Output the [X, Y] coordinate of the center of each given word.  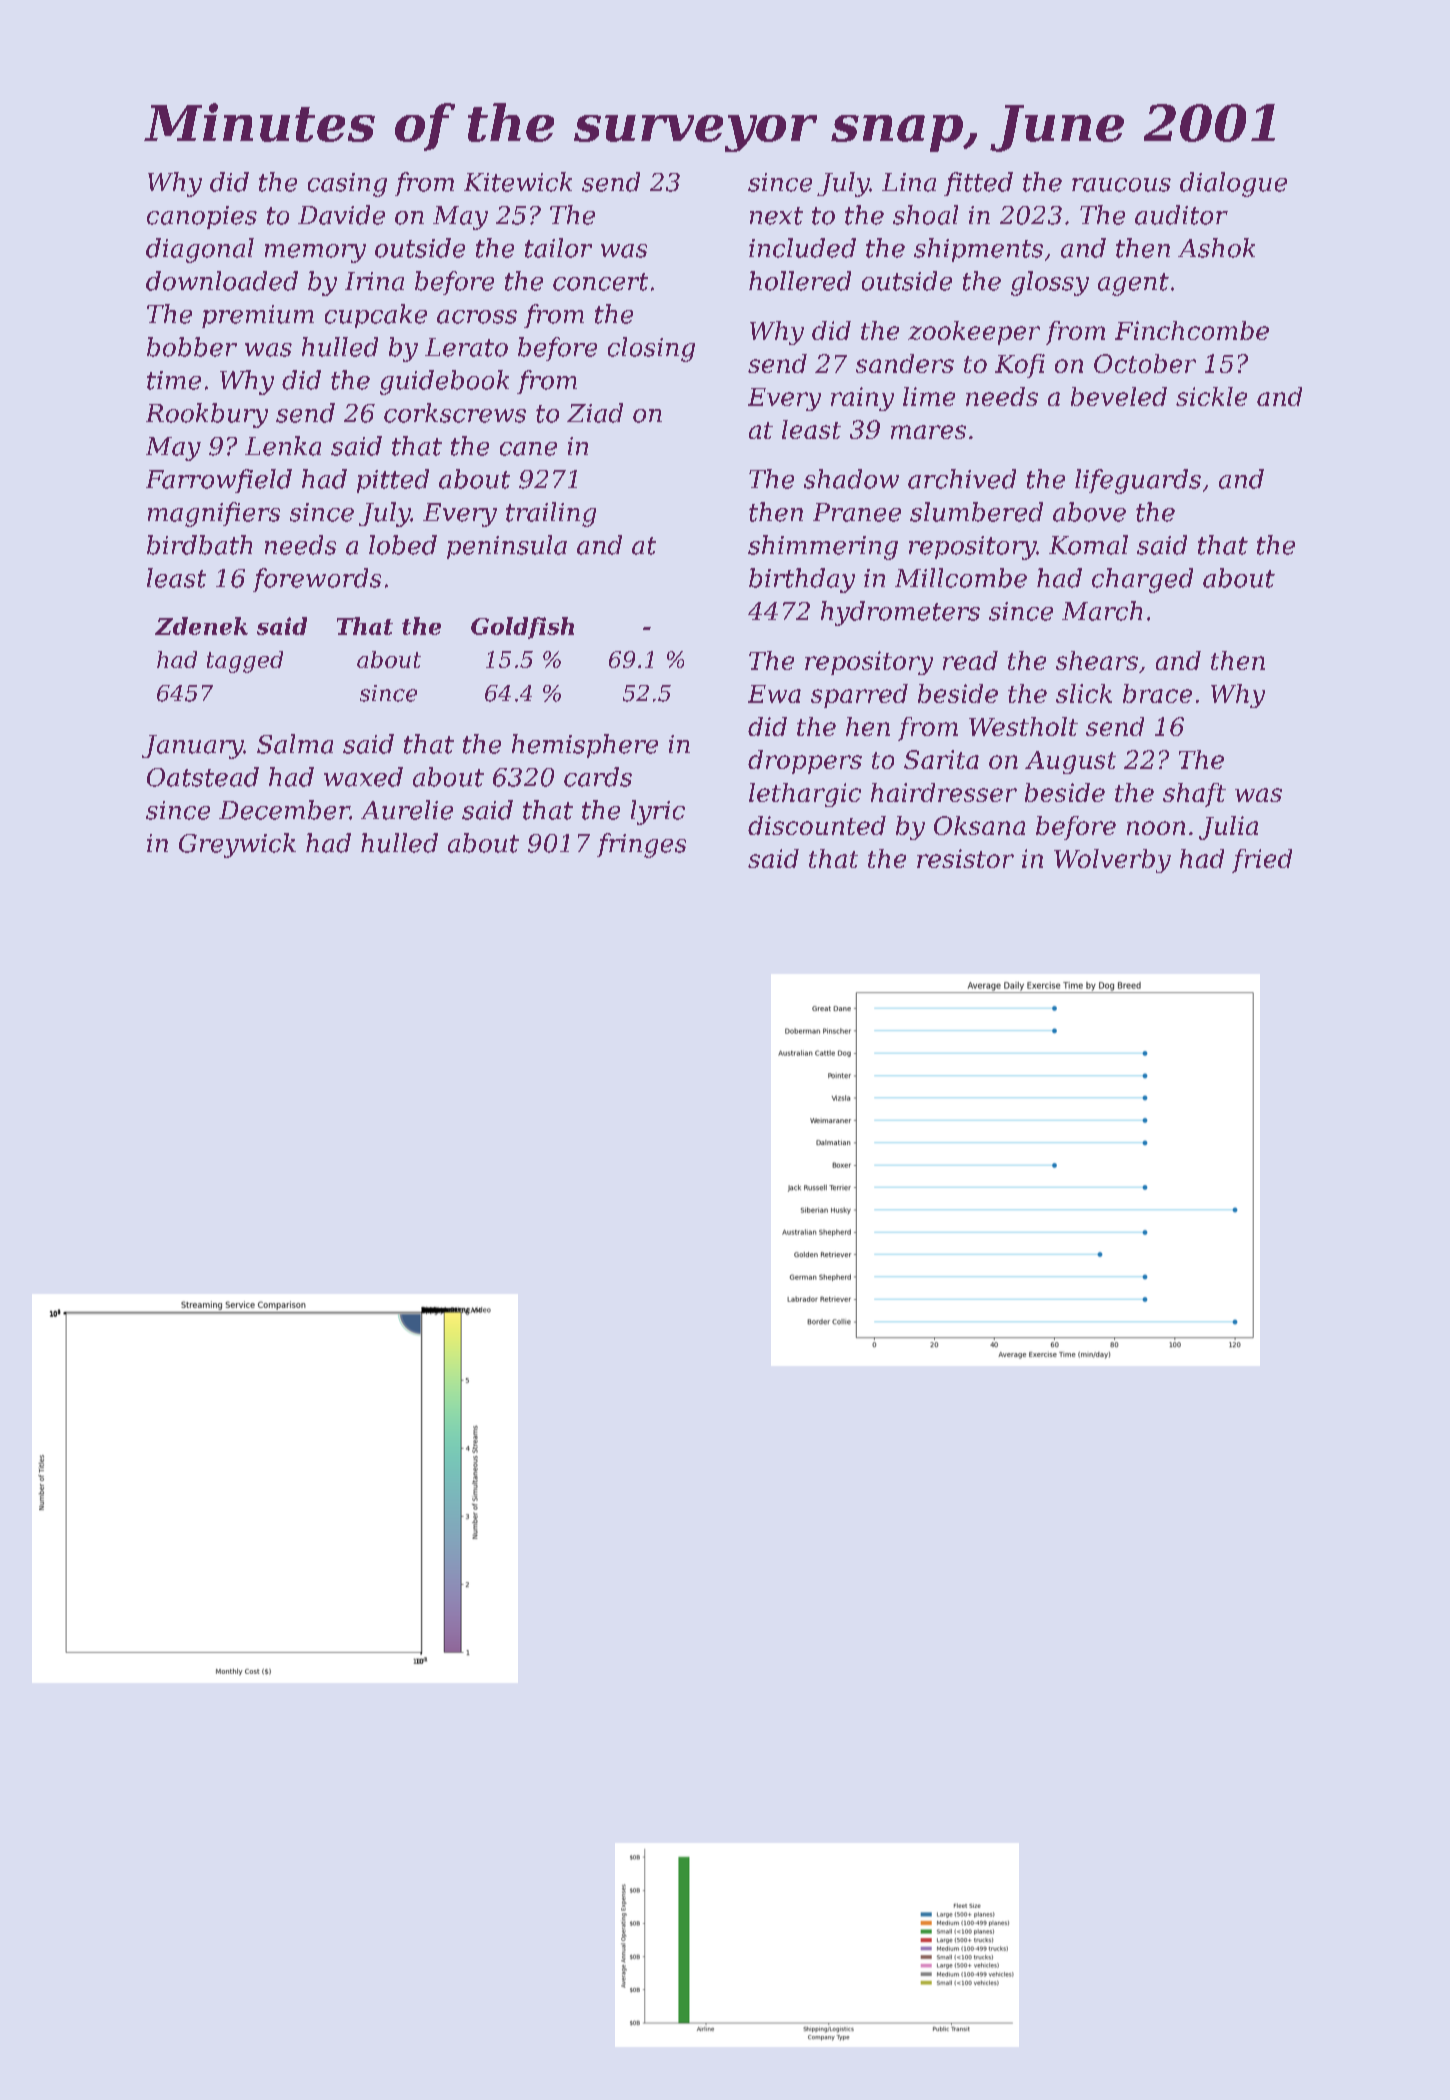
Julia [1228, 828]
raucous [1121, 185]
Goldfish [522, 628]
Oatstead [203, 777]
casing [347, 185]
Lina [909, 182]
